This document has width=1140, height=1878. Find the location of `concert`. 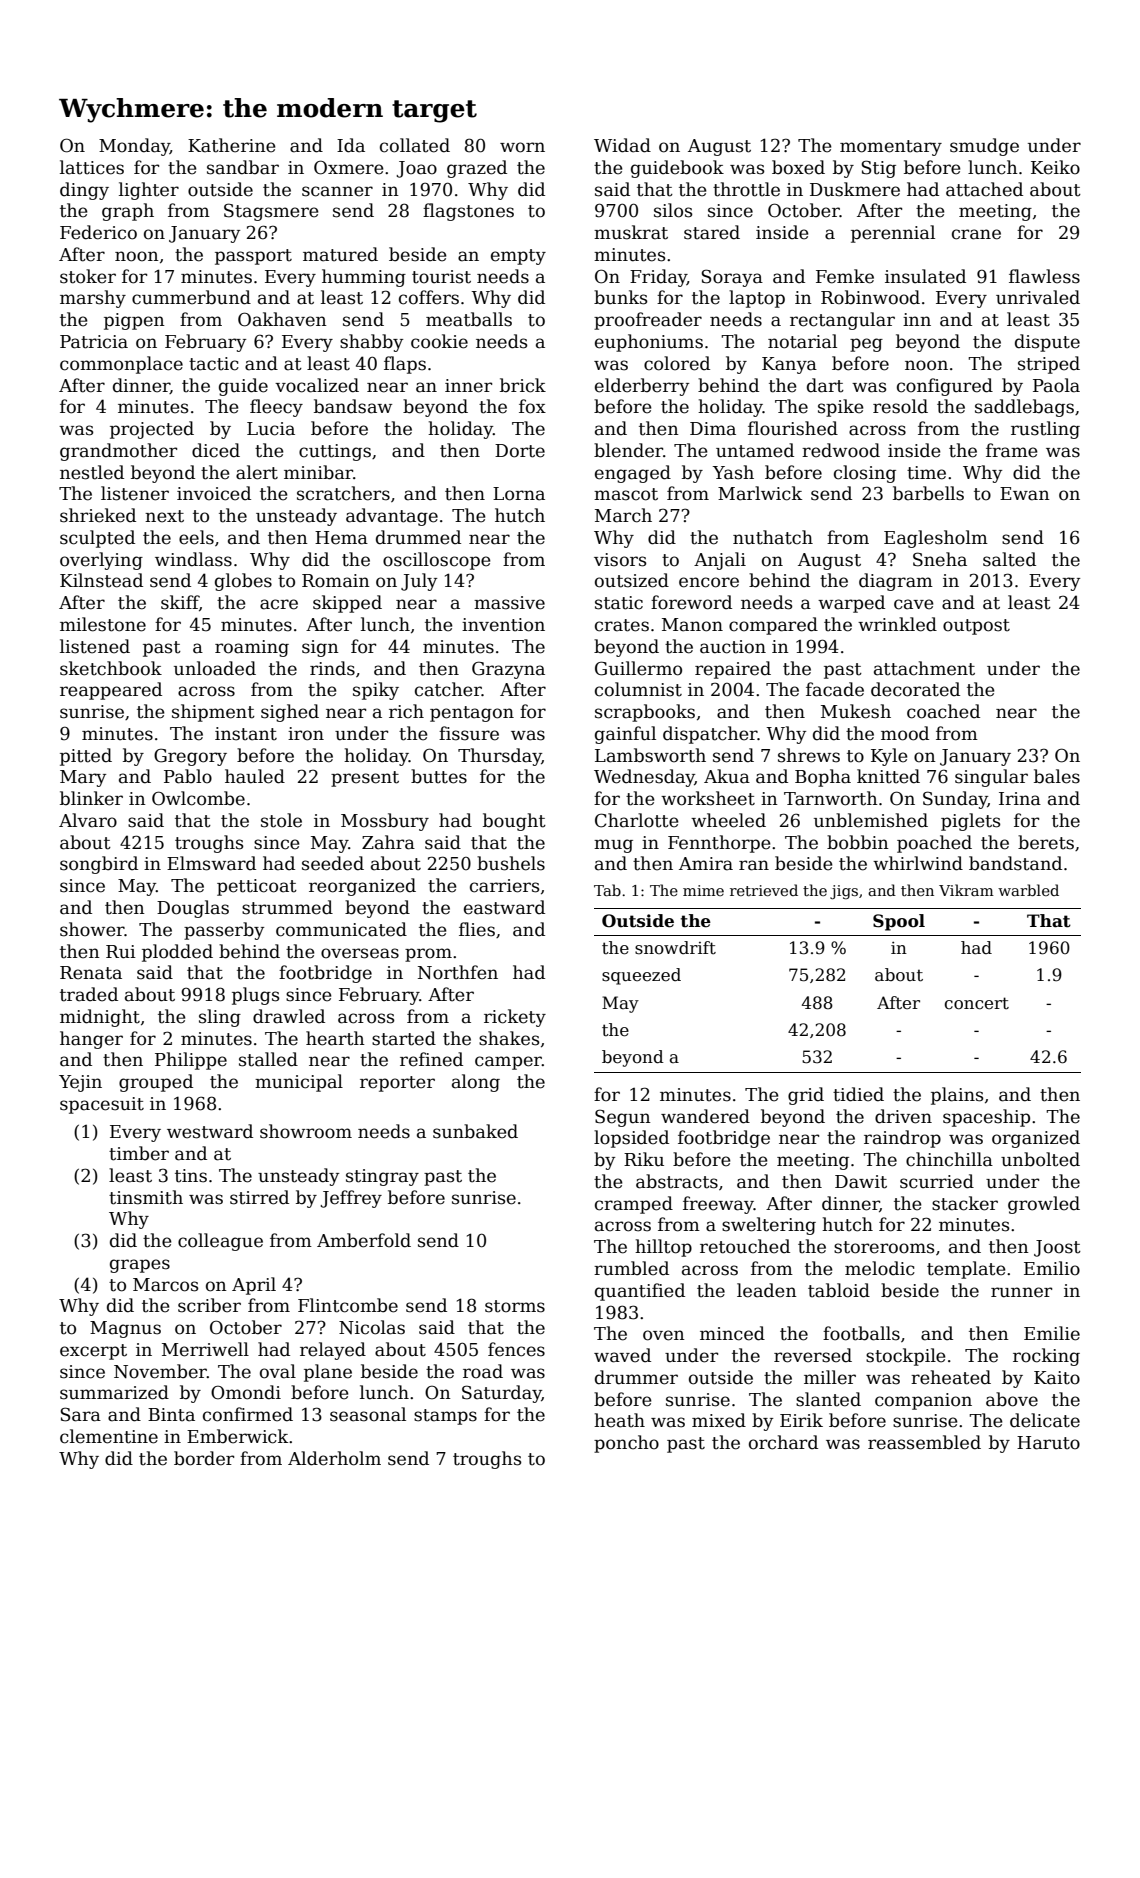

concert is located at coordinates (977, 1003).
